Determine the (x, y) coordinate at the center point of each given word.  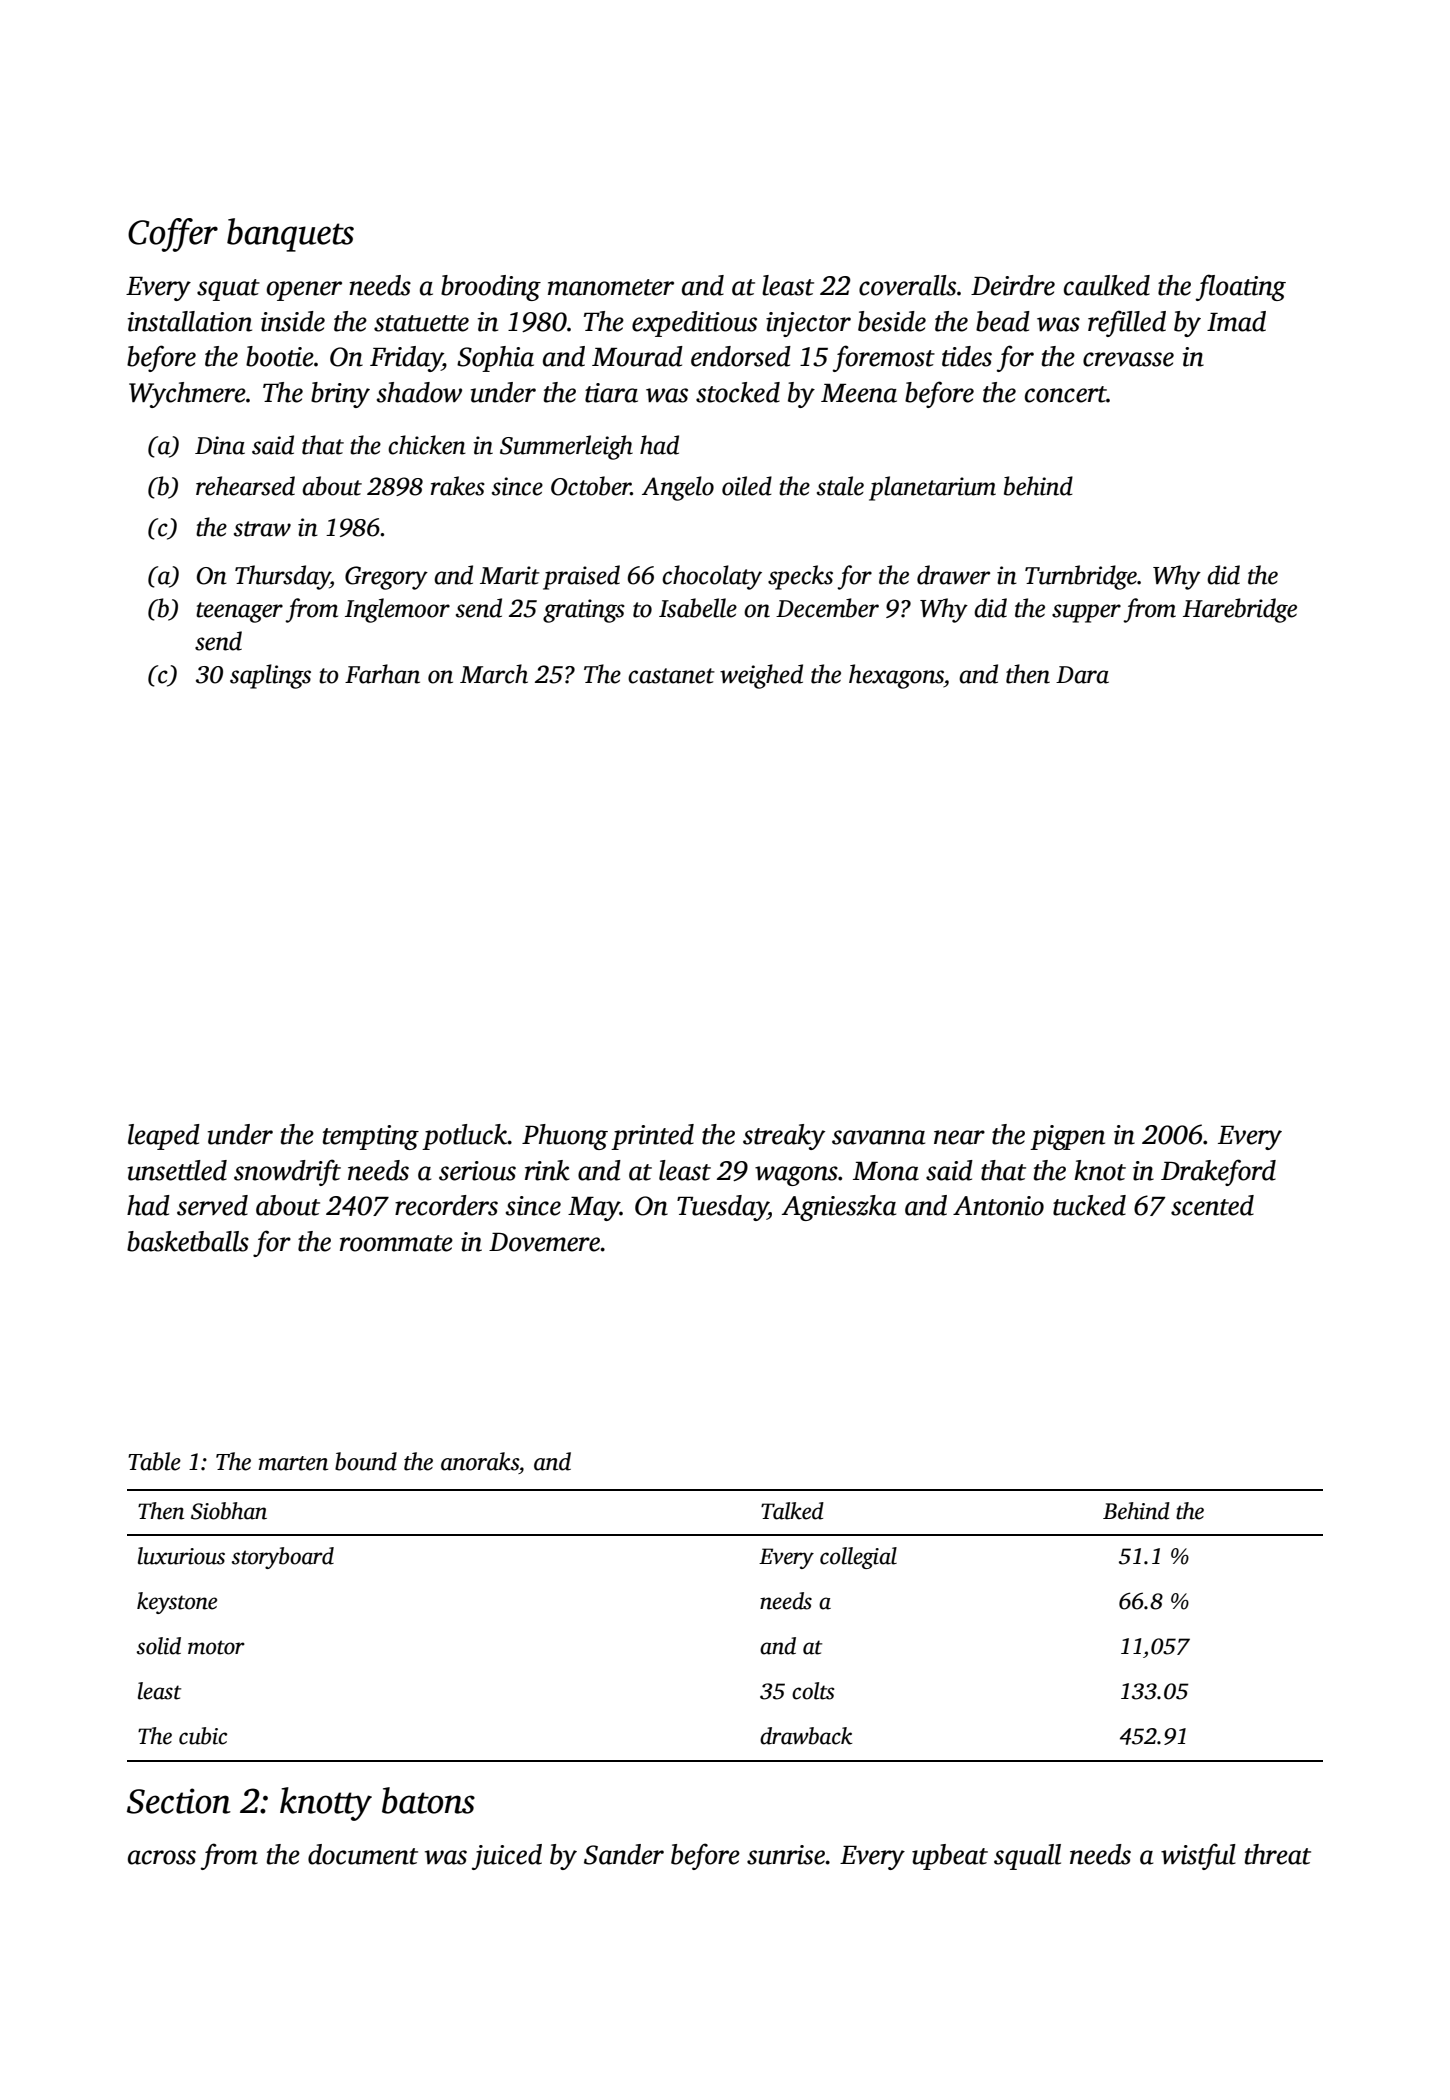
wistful (1198, 1856)
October (591, 486)
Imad (1236, 321)
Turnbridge (1081, 577)
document (363, 1854)
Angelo (678, 488)
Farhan (382, 674)
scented (1212, 1205)
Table (154, 1461)
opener (304, 291)
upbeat (950, 1857)
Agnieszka (839, 1208)
